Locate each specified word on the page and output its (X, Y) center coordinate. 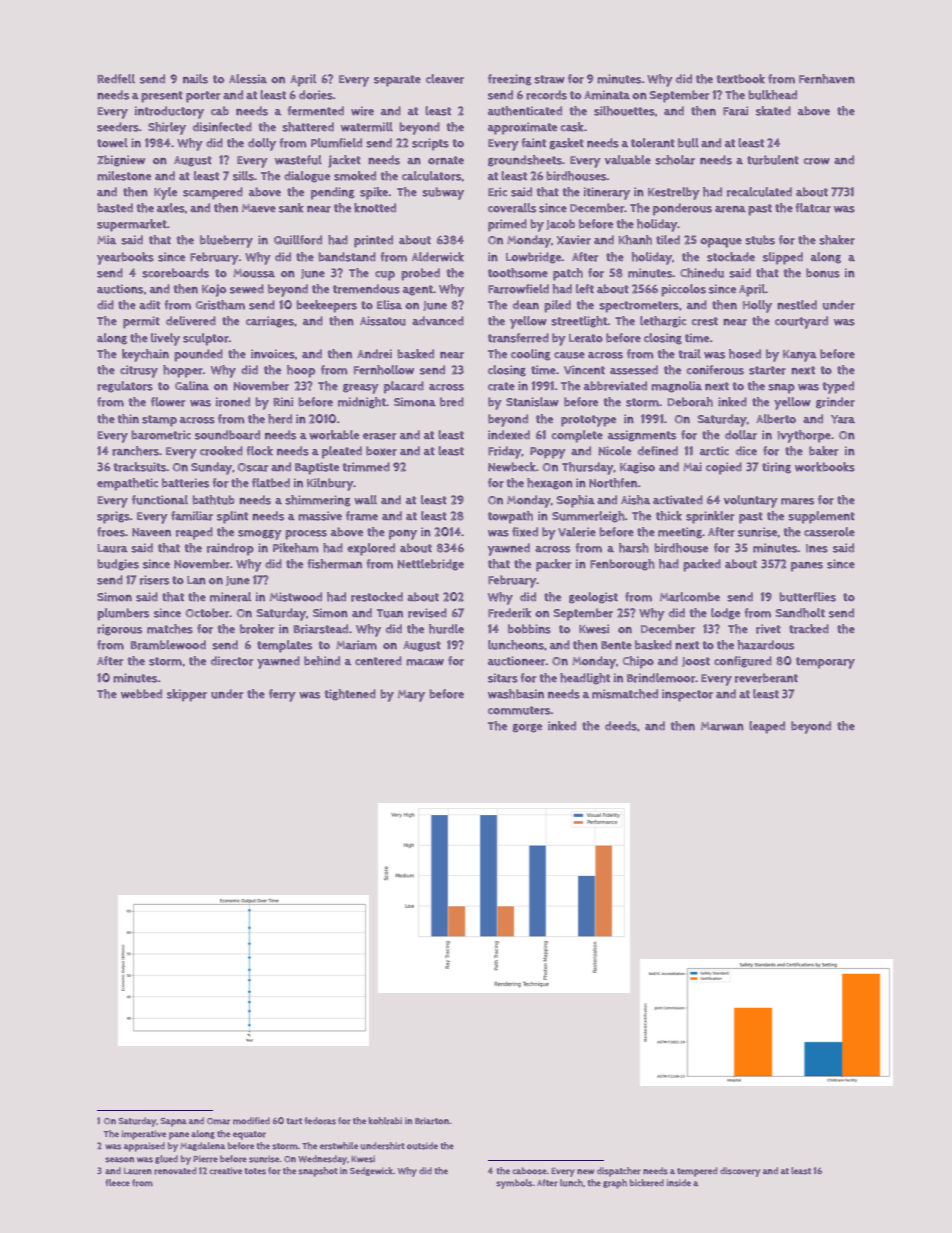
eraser (379, 436)
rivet (768, 629)
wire (362, 111)
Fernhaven (827, 79)
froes (111, 532)
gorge (527, 728)
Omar (218, 1121)
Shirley (167, 128)
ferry (282, 695)
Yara (843, 419)
